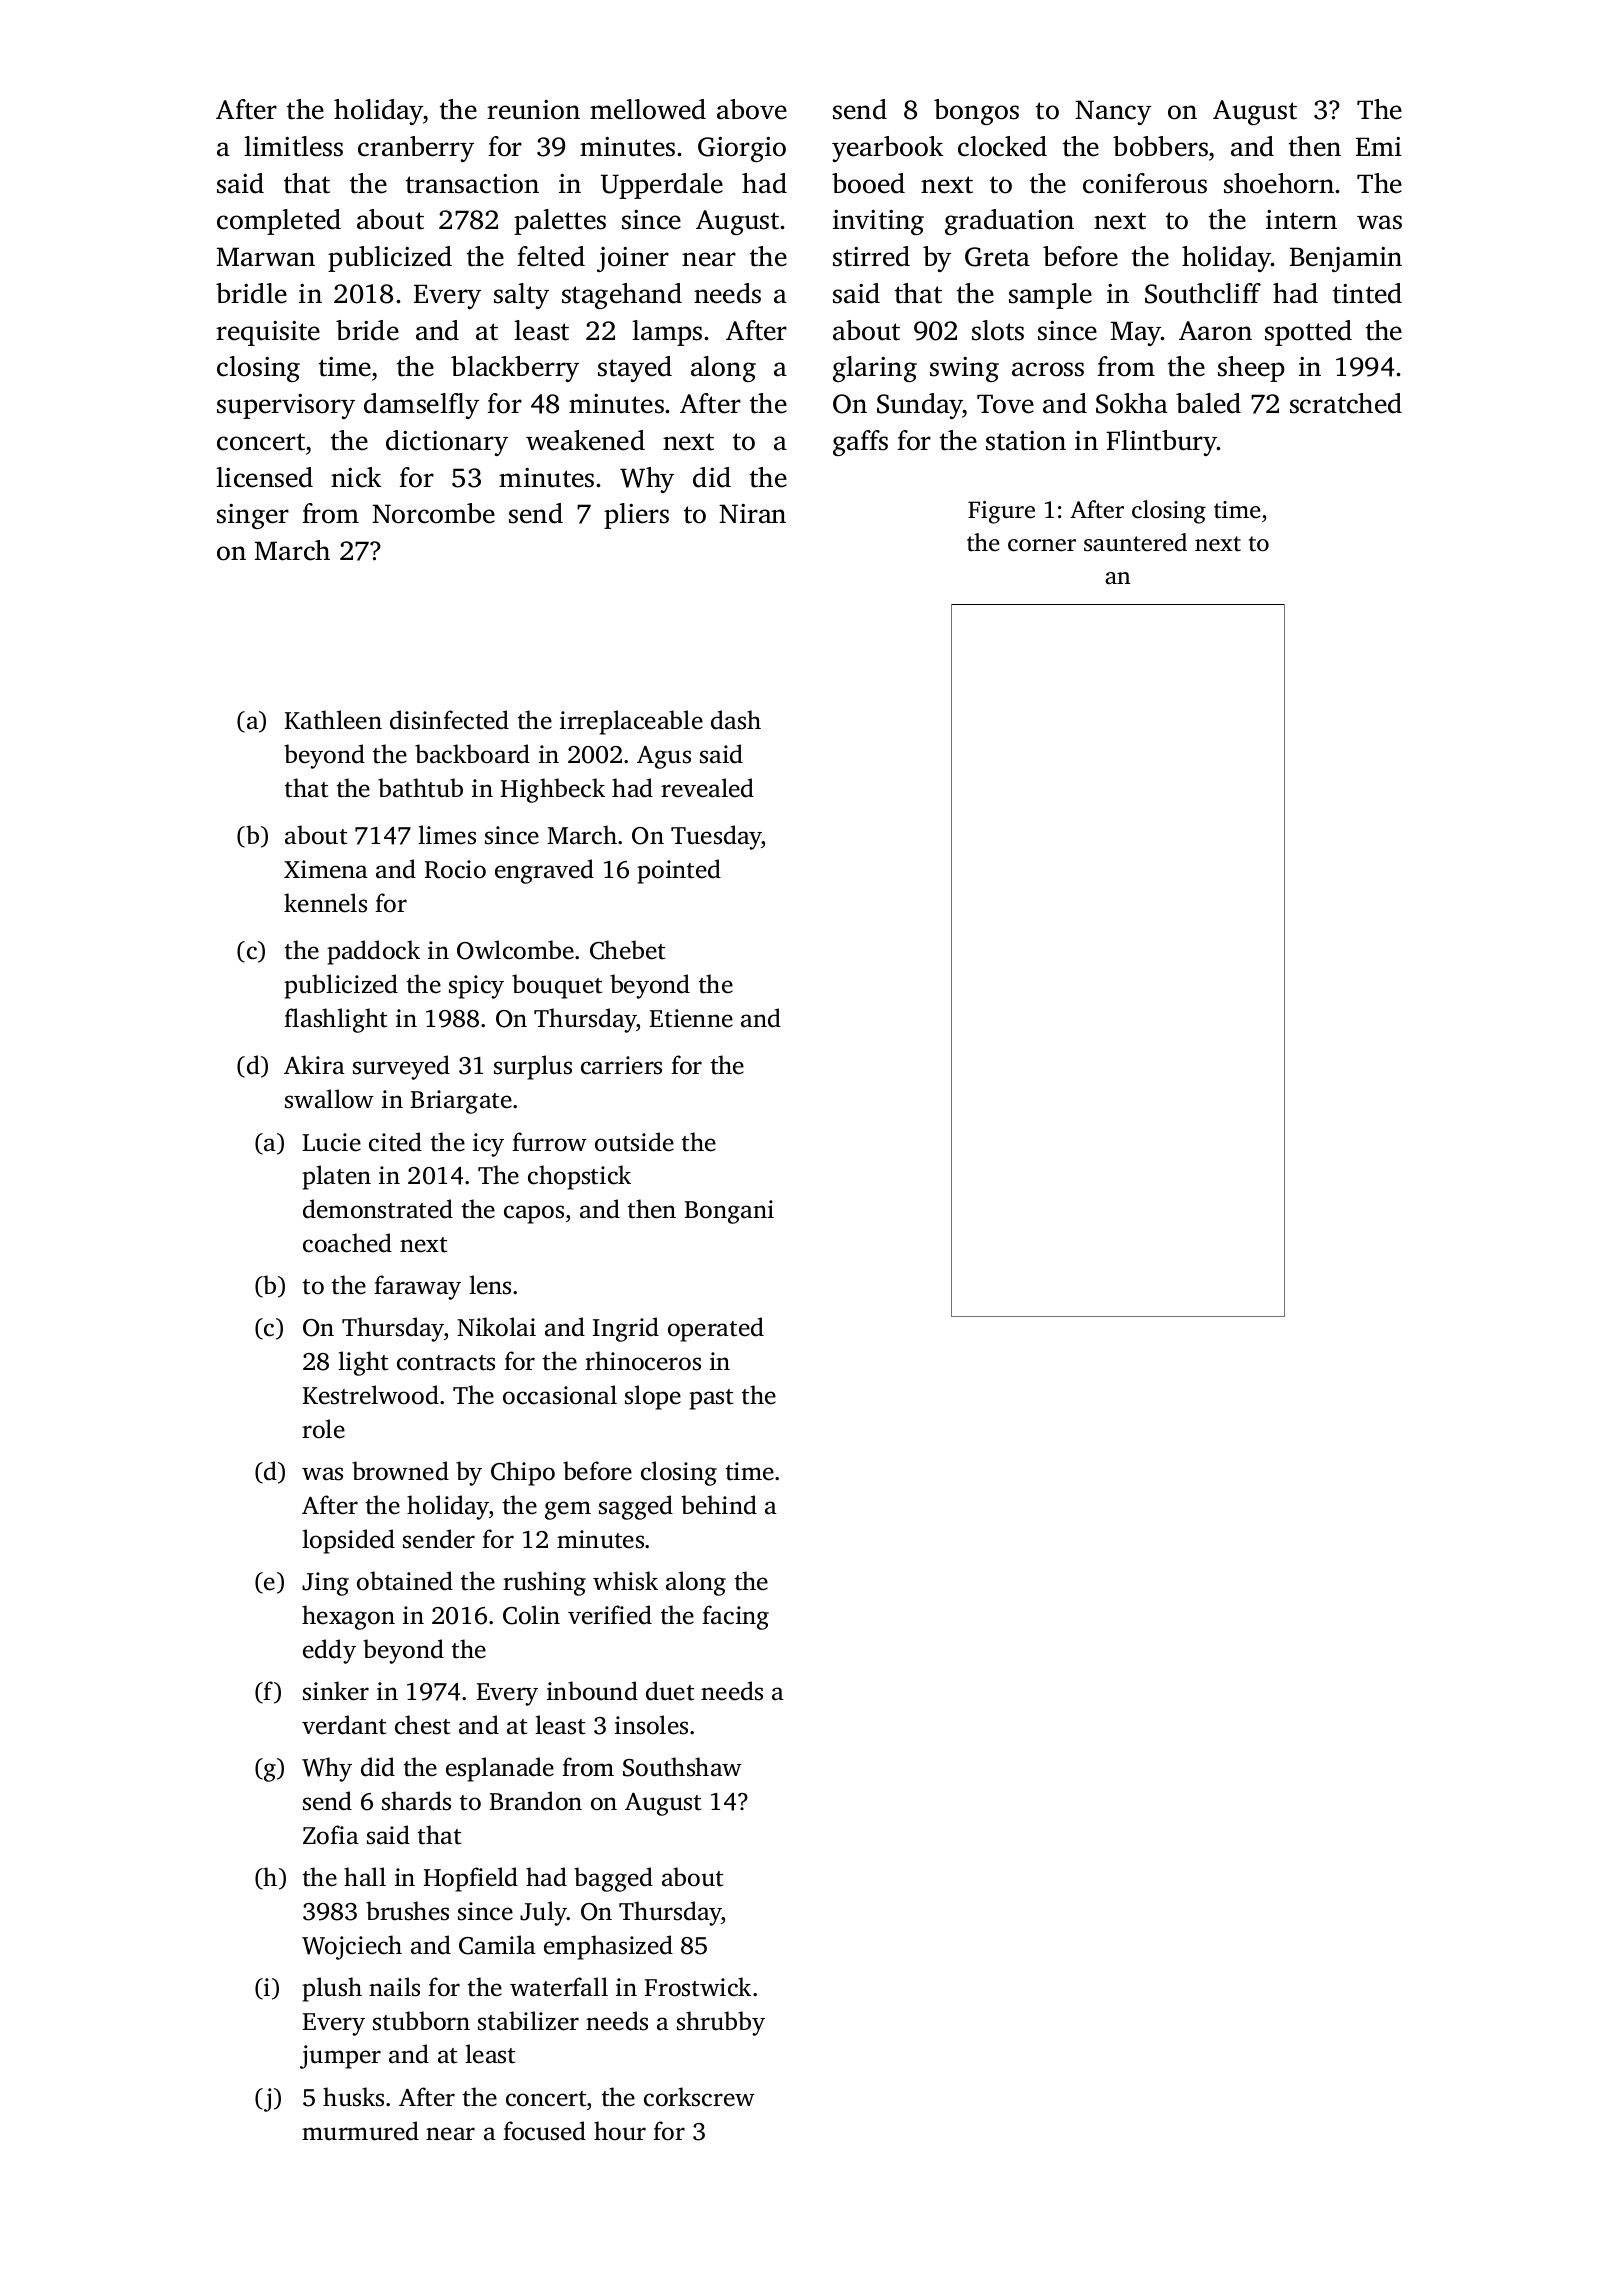 This page has width=1620, height=2292. I want to click on shrubby, so click(721, 2023).
